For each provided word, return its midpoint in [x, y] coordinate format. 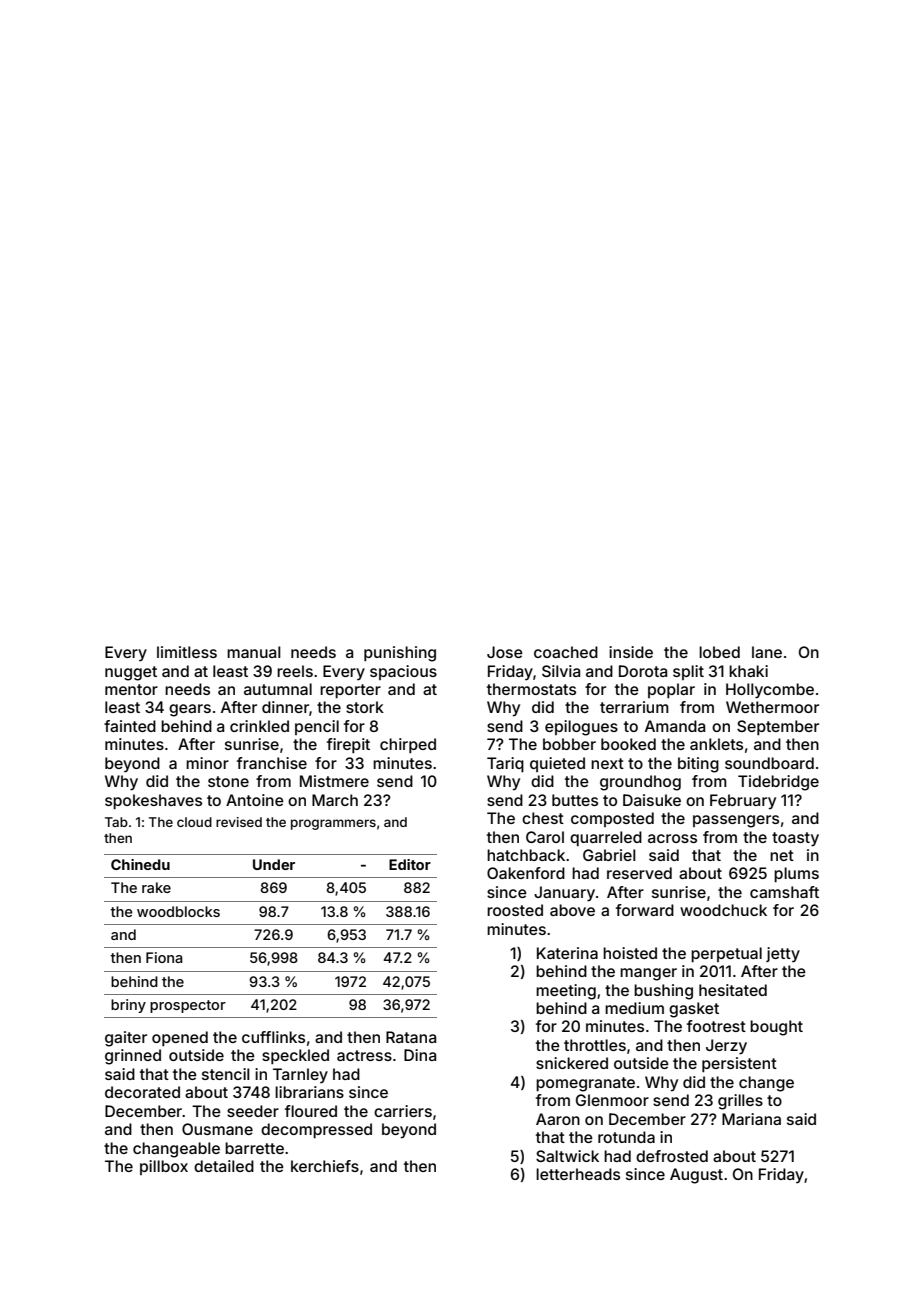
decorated [142, 1092]
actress [364, 1055]
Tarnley [300, 1076]
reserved [639, 873]
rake [156, 887]
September [778, 727]
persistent [739, 1064]
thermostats [531, 689]
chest [543, 818]
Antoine [255, 800]
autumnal [278, 689]
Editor [410, 864]
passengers [736, 821]
